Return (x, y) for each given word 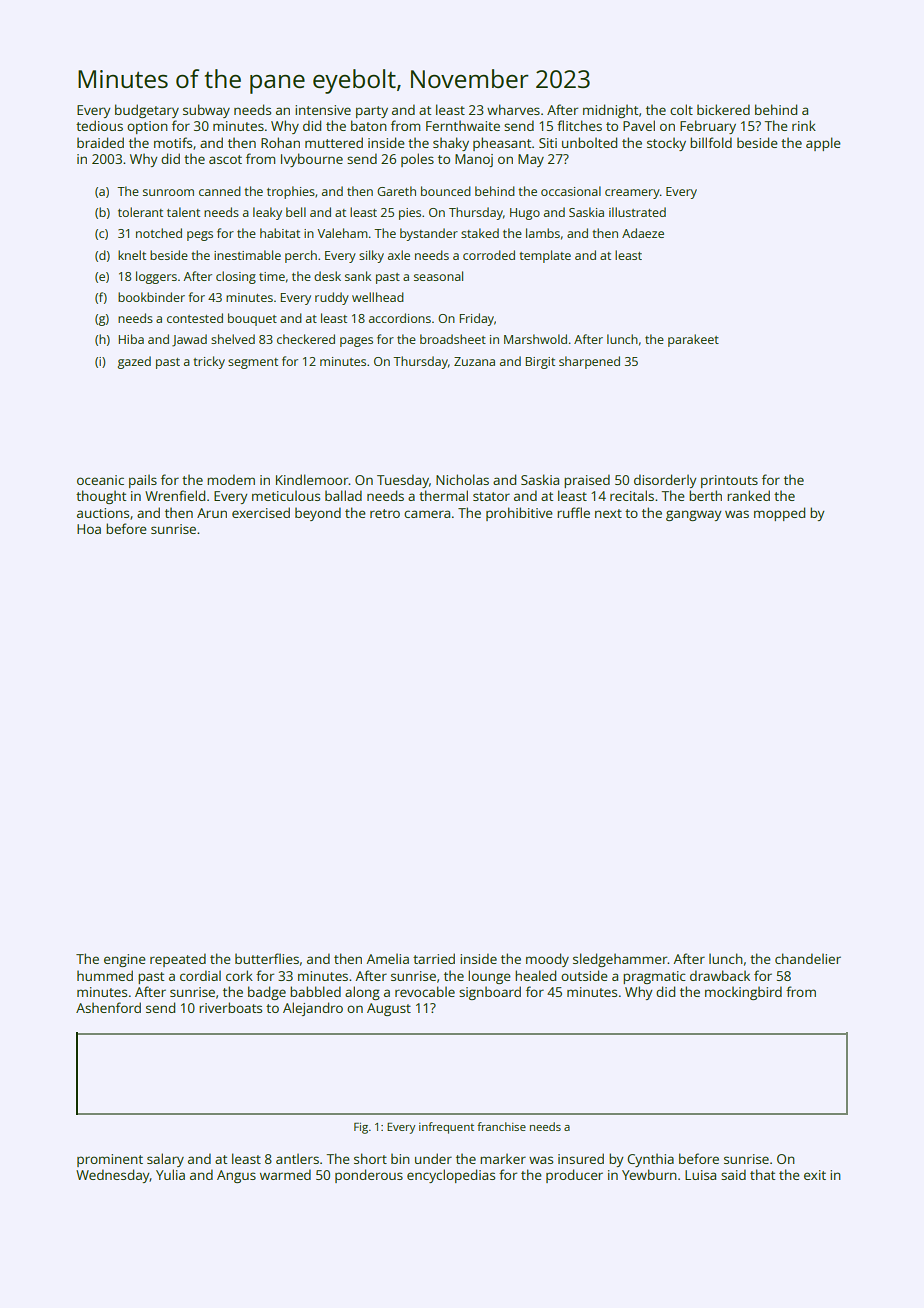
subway (206, 111)
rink (804, 125)
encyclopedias (451, 1176)
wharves (513, 109)
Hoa (89, 529)
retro (385, 513)
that (762, 1174)
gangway (694, 515)
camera (427, 514)
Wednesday (113, 1176)
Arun (212, 513)
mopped (779, 514)
